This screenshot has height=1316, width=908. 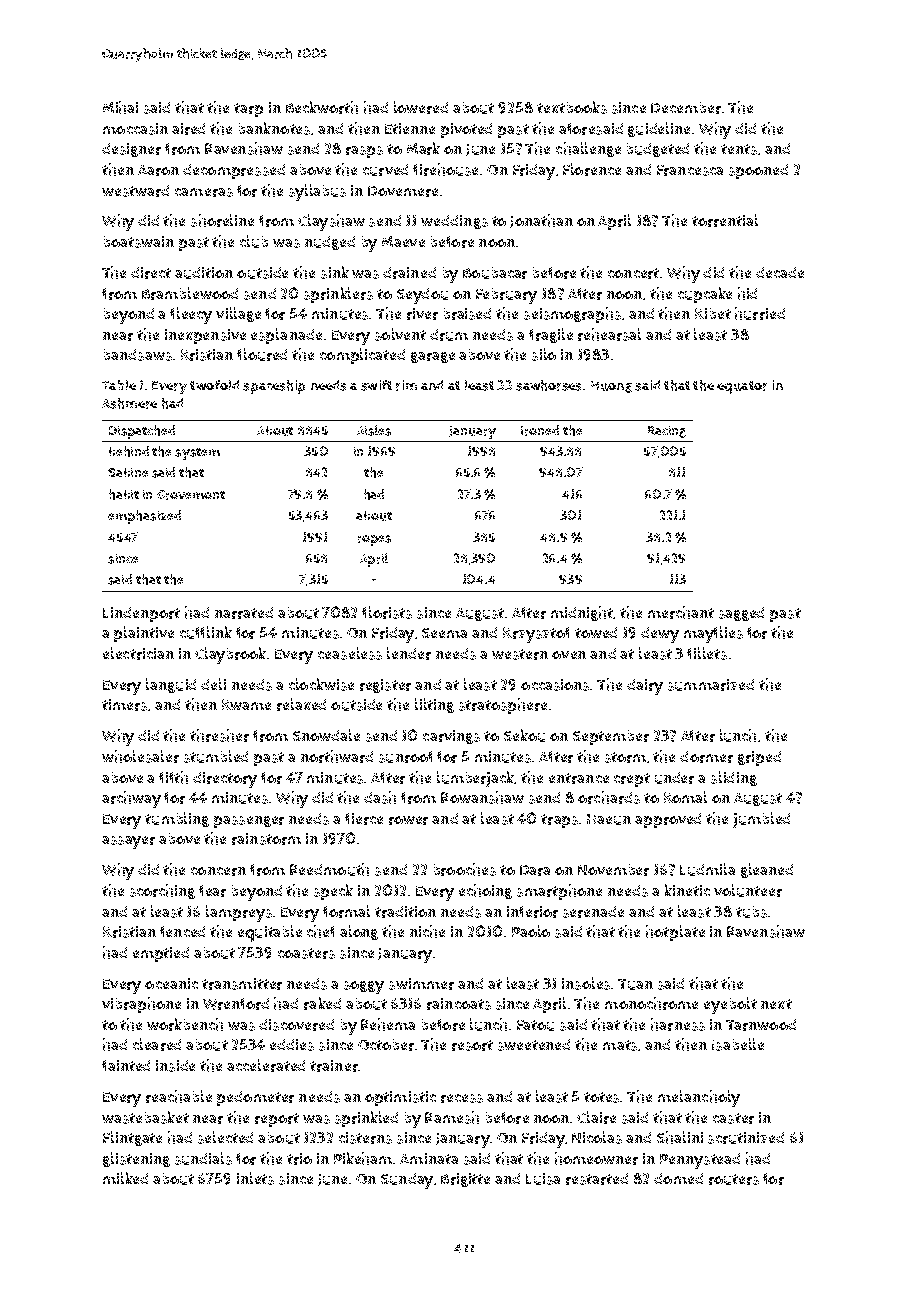 What do you see at coordinates (534, 1045) in the screenshot?
I see `sweetened` at bounding box center [534, 1045].
